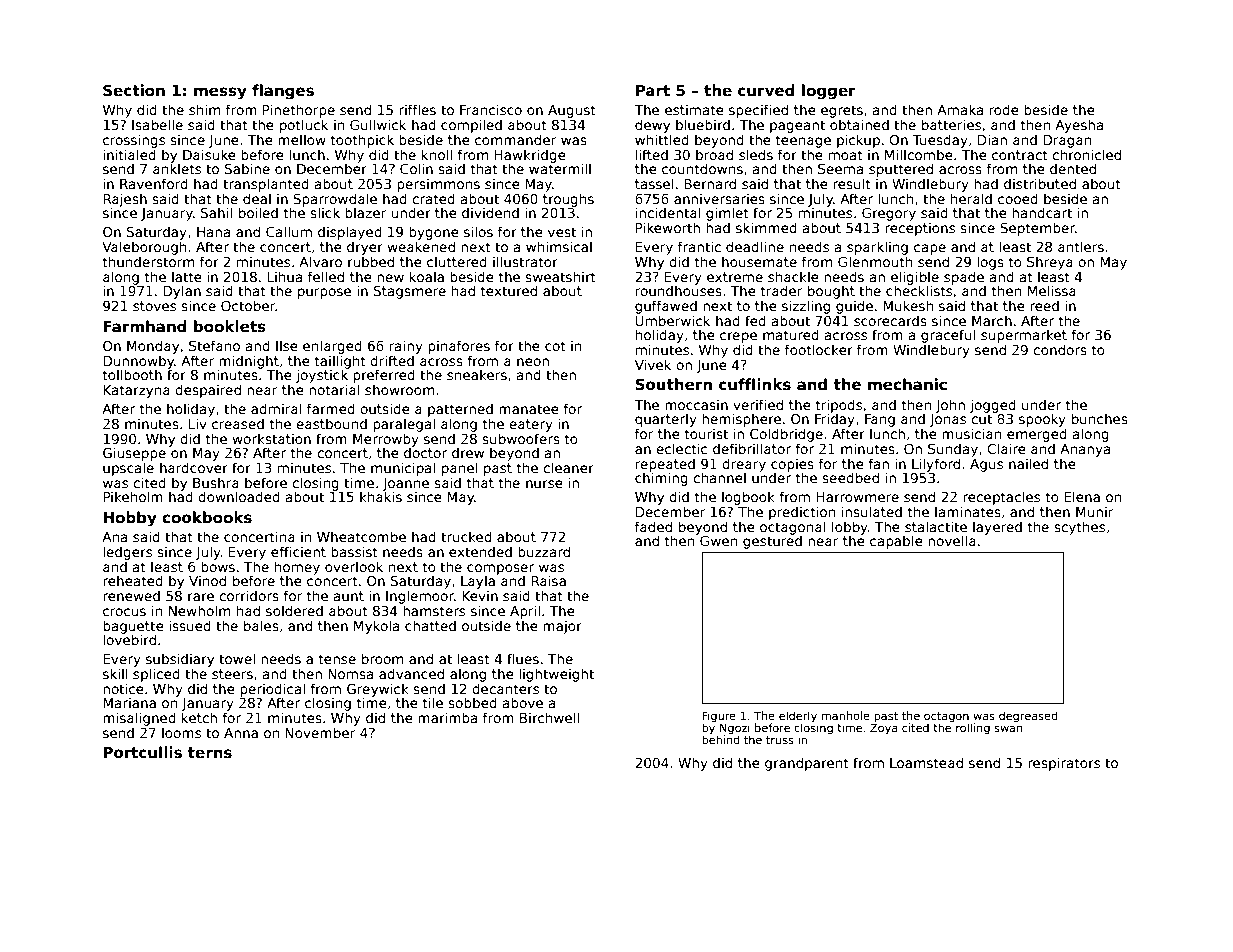 The height and width of the image is (952, 1233). Describe the element at coordinates (525, 612) in the image. I see `April` at that location.
